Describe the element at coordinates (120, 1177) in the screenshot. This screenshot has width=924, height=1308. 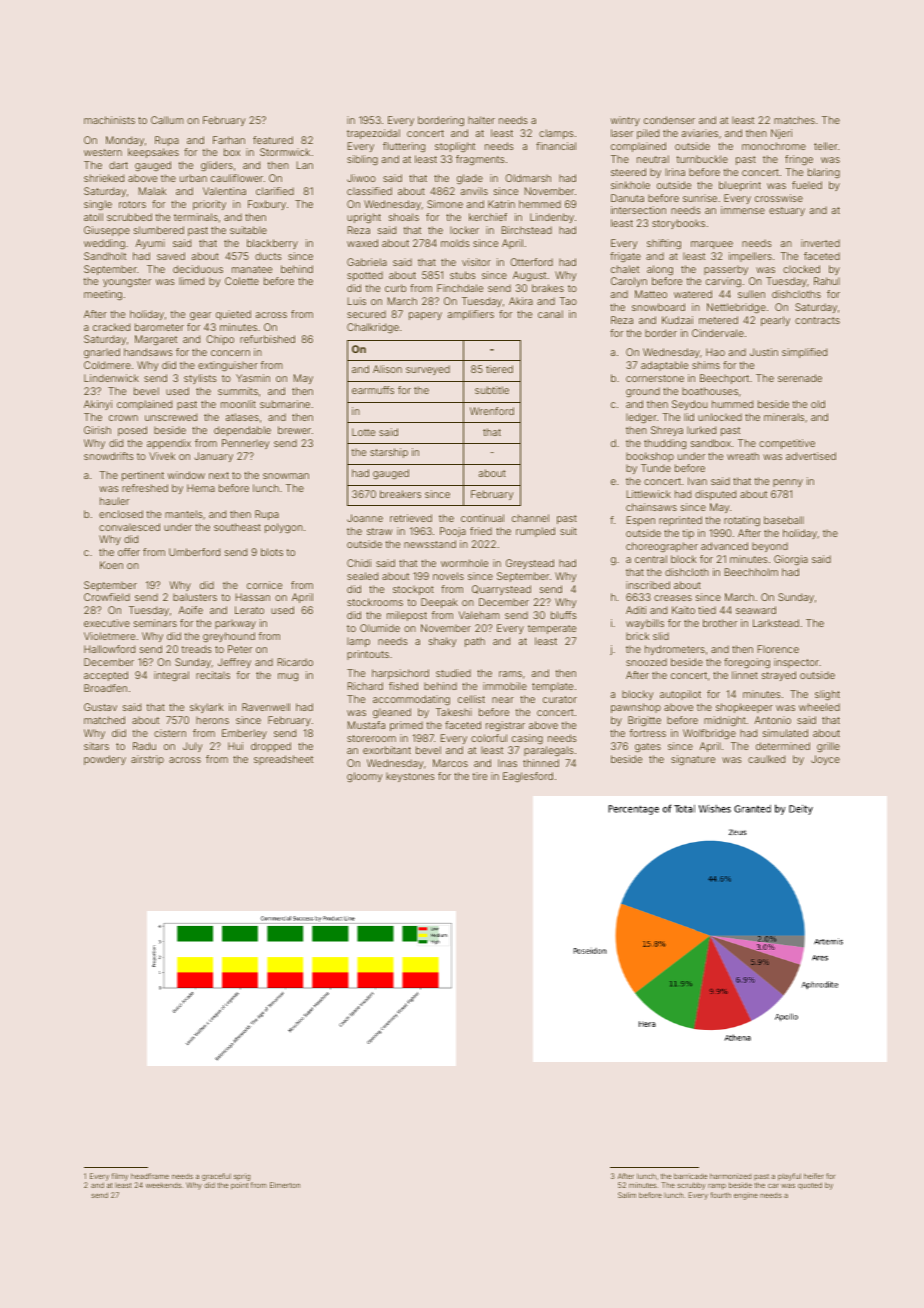
I see `filmy` at that location.
